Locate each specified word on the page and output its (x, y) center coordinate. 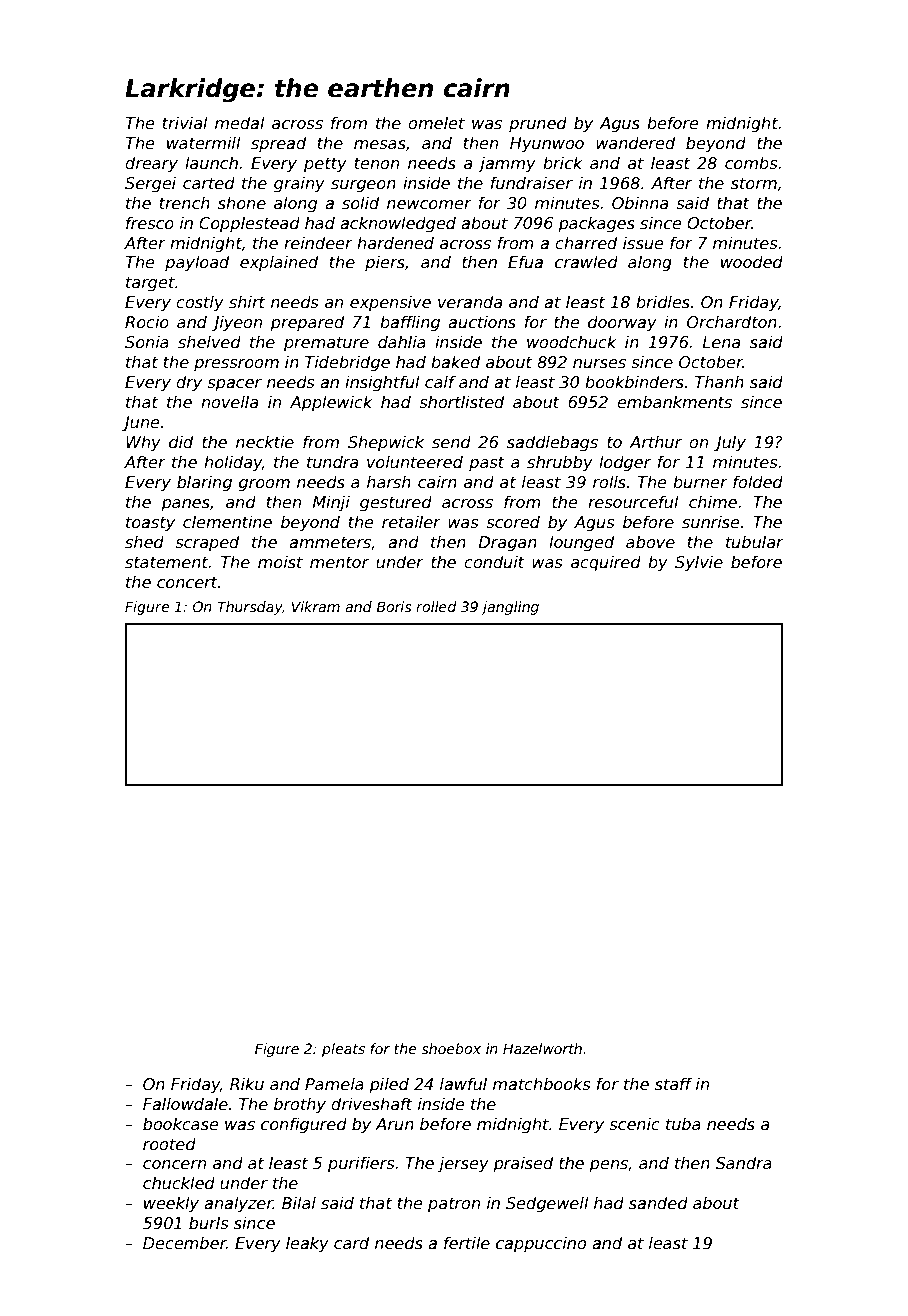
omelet (436, 123)
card (351, 1242)
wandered (635, 143)
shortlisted (461, 402)
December (184, 1243)
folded (758, 482)
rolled (436, 606)
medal (240, 123)
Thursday (249, 608)
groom (264, 485)
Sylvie (699, 563)
